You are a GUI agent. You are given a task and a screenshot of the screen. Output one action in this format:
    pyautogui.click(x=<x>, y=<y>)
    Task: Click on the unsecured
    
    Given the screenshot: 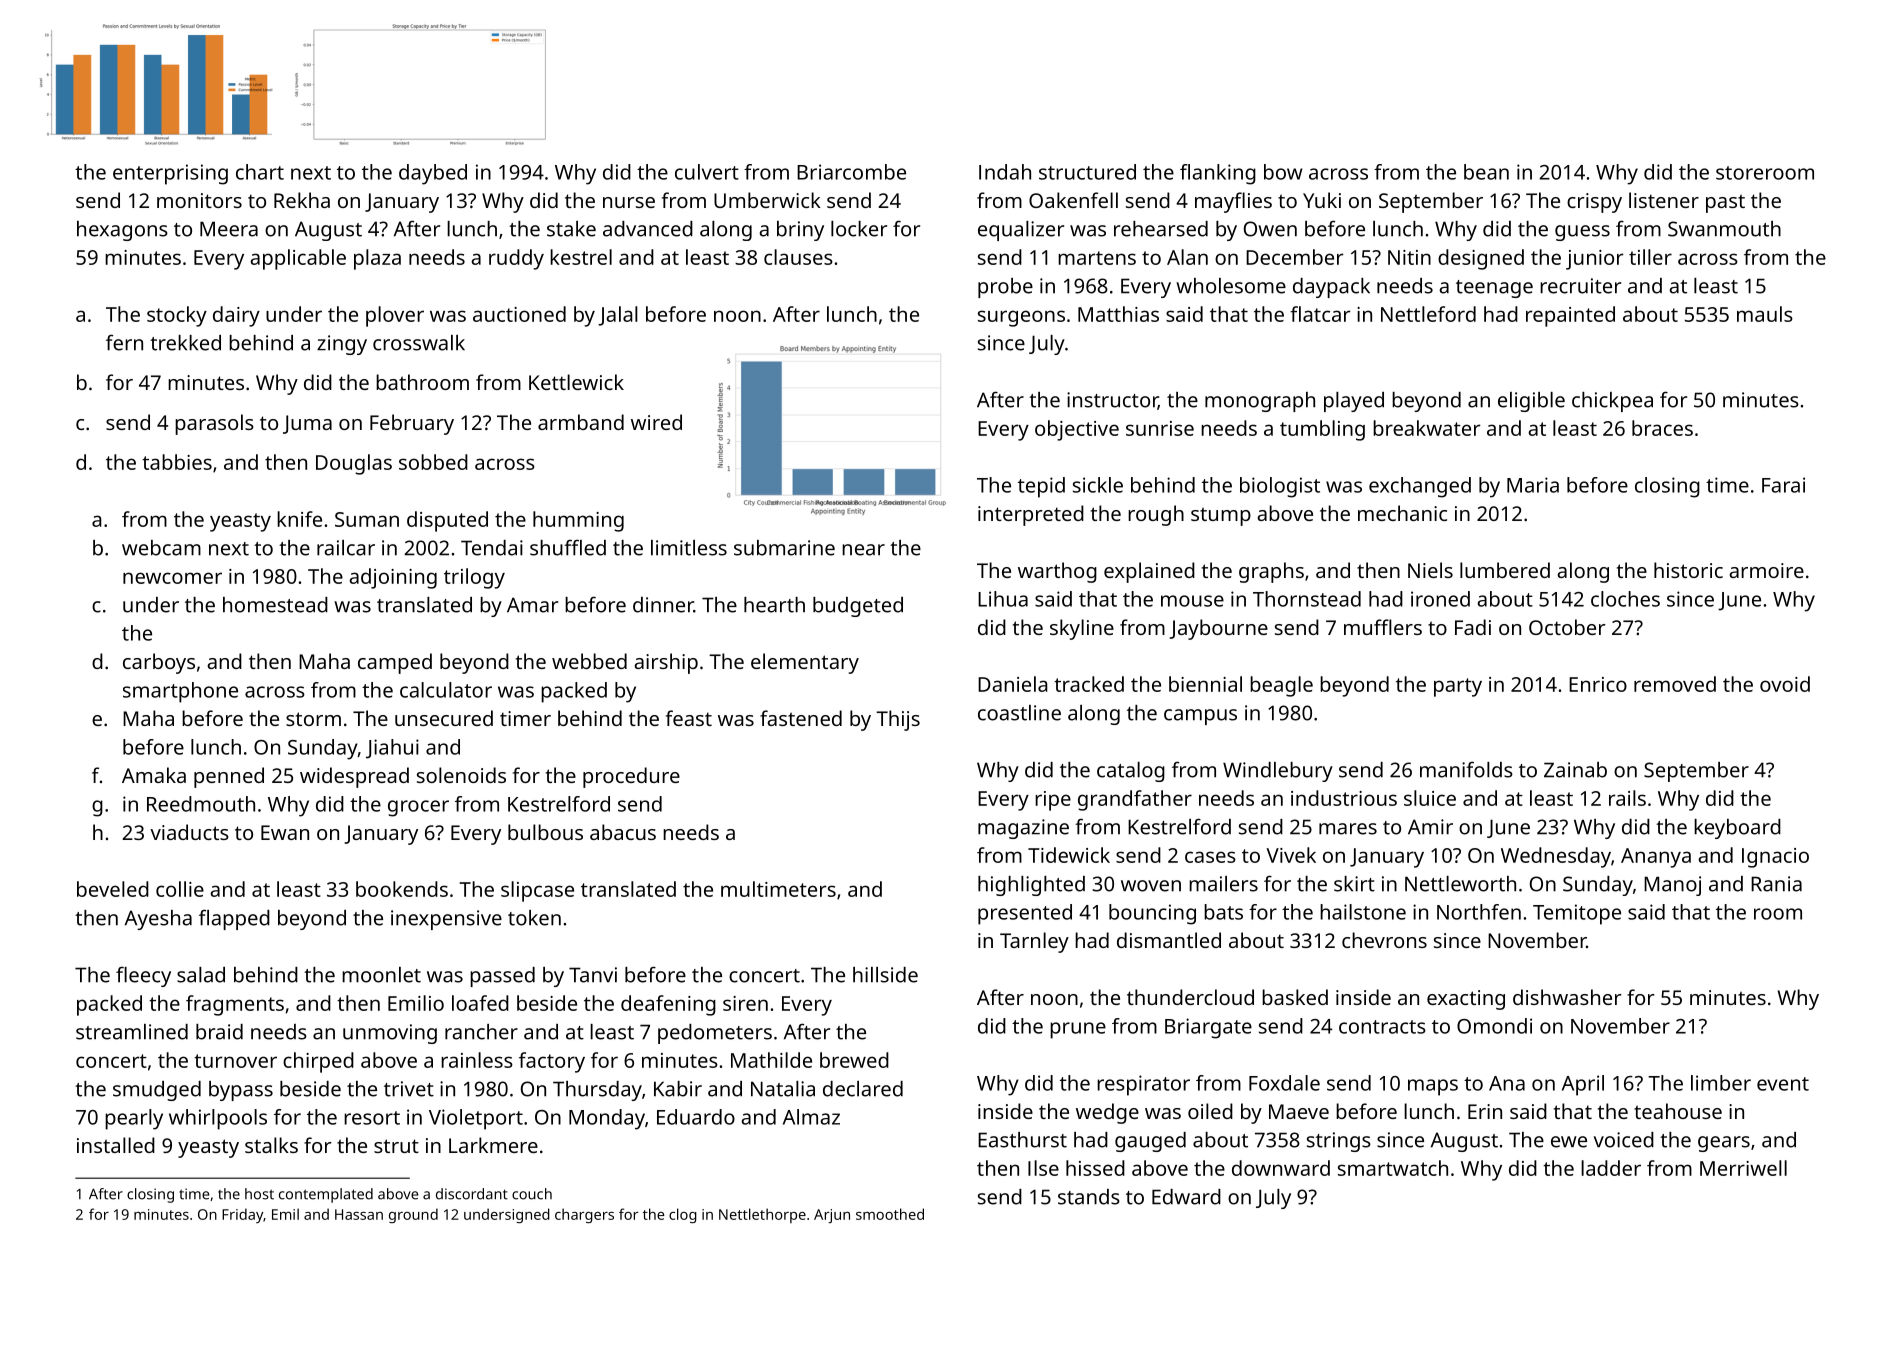 What is the action you would take?
    pyautogui.click(x=444, y=718)
